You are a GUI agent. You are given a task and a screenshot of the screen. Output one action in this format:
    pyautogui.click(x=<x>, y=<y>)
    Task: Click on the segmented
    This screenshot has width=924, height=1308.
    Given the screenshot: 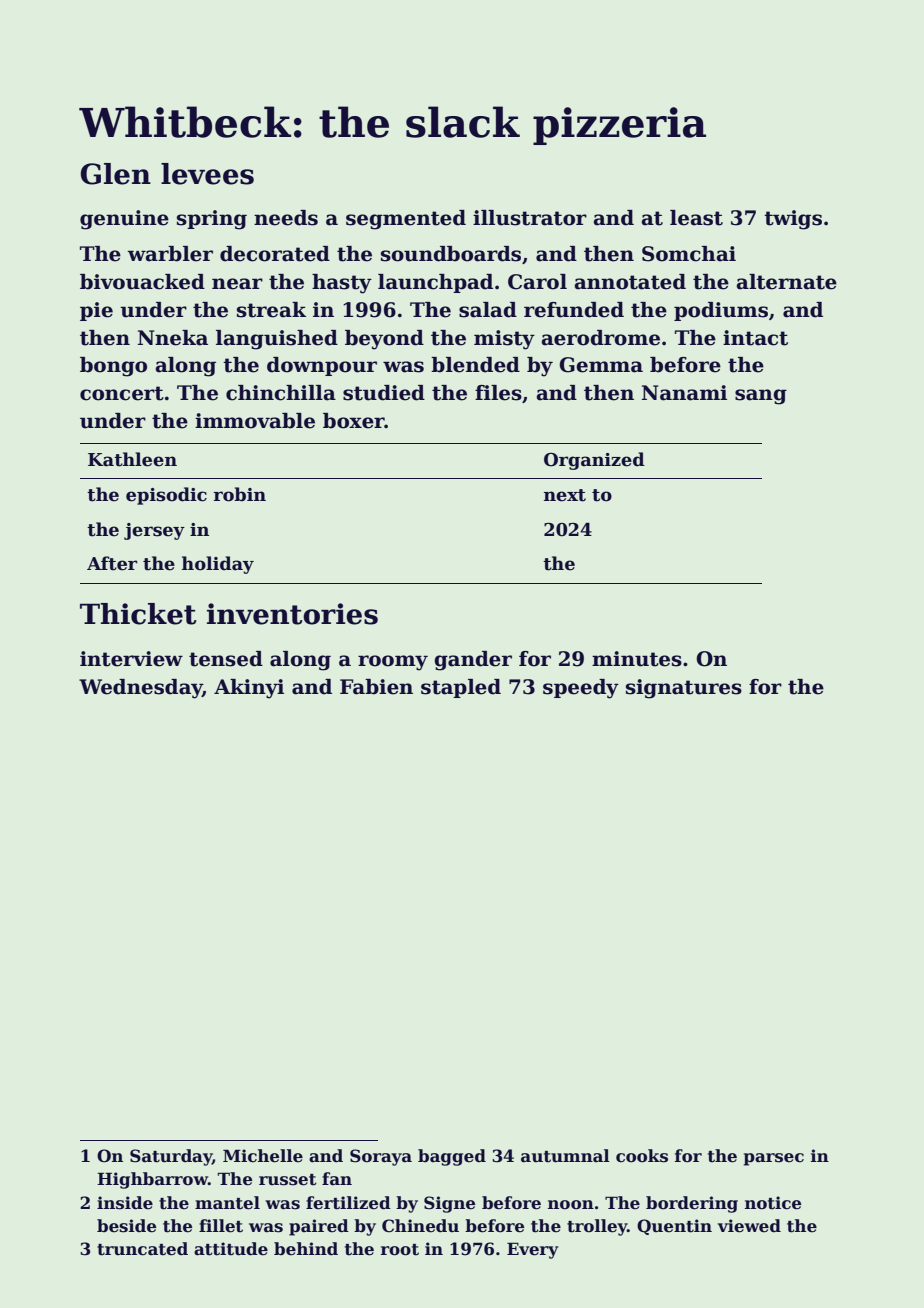 What is the action you would take?
    pyautogui.click(x=406, y=220)
